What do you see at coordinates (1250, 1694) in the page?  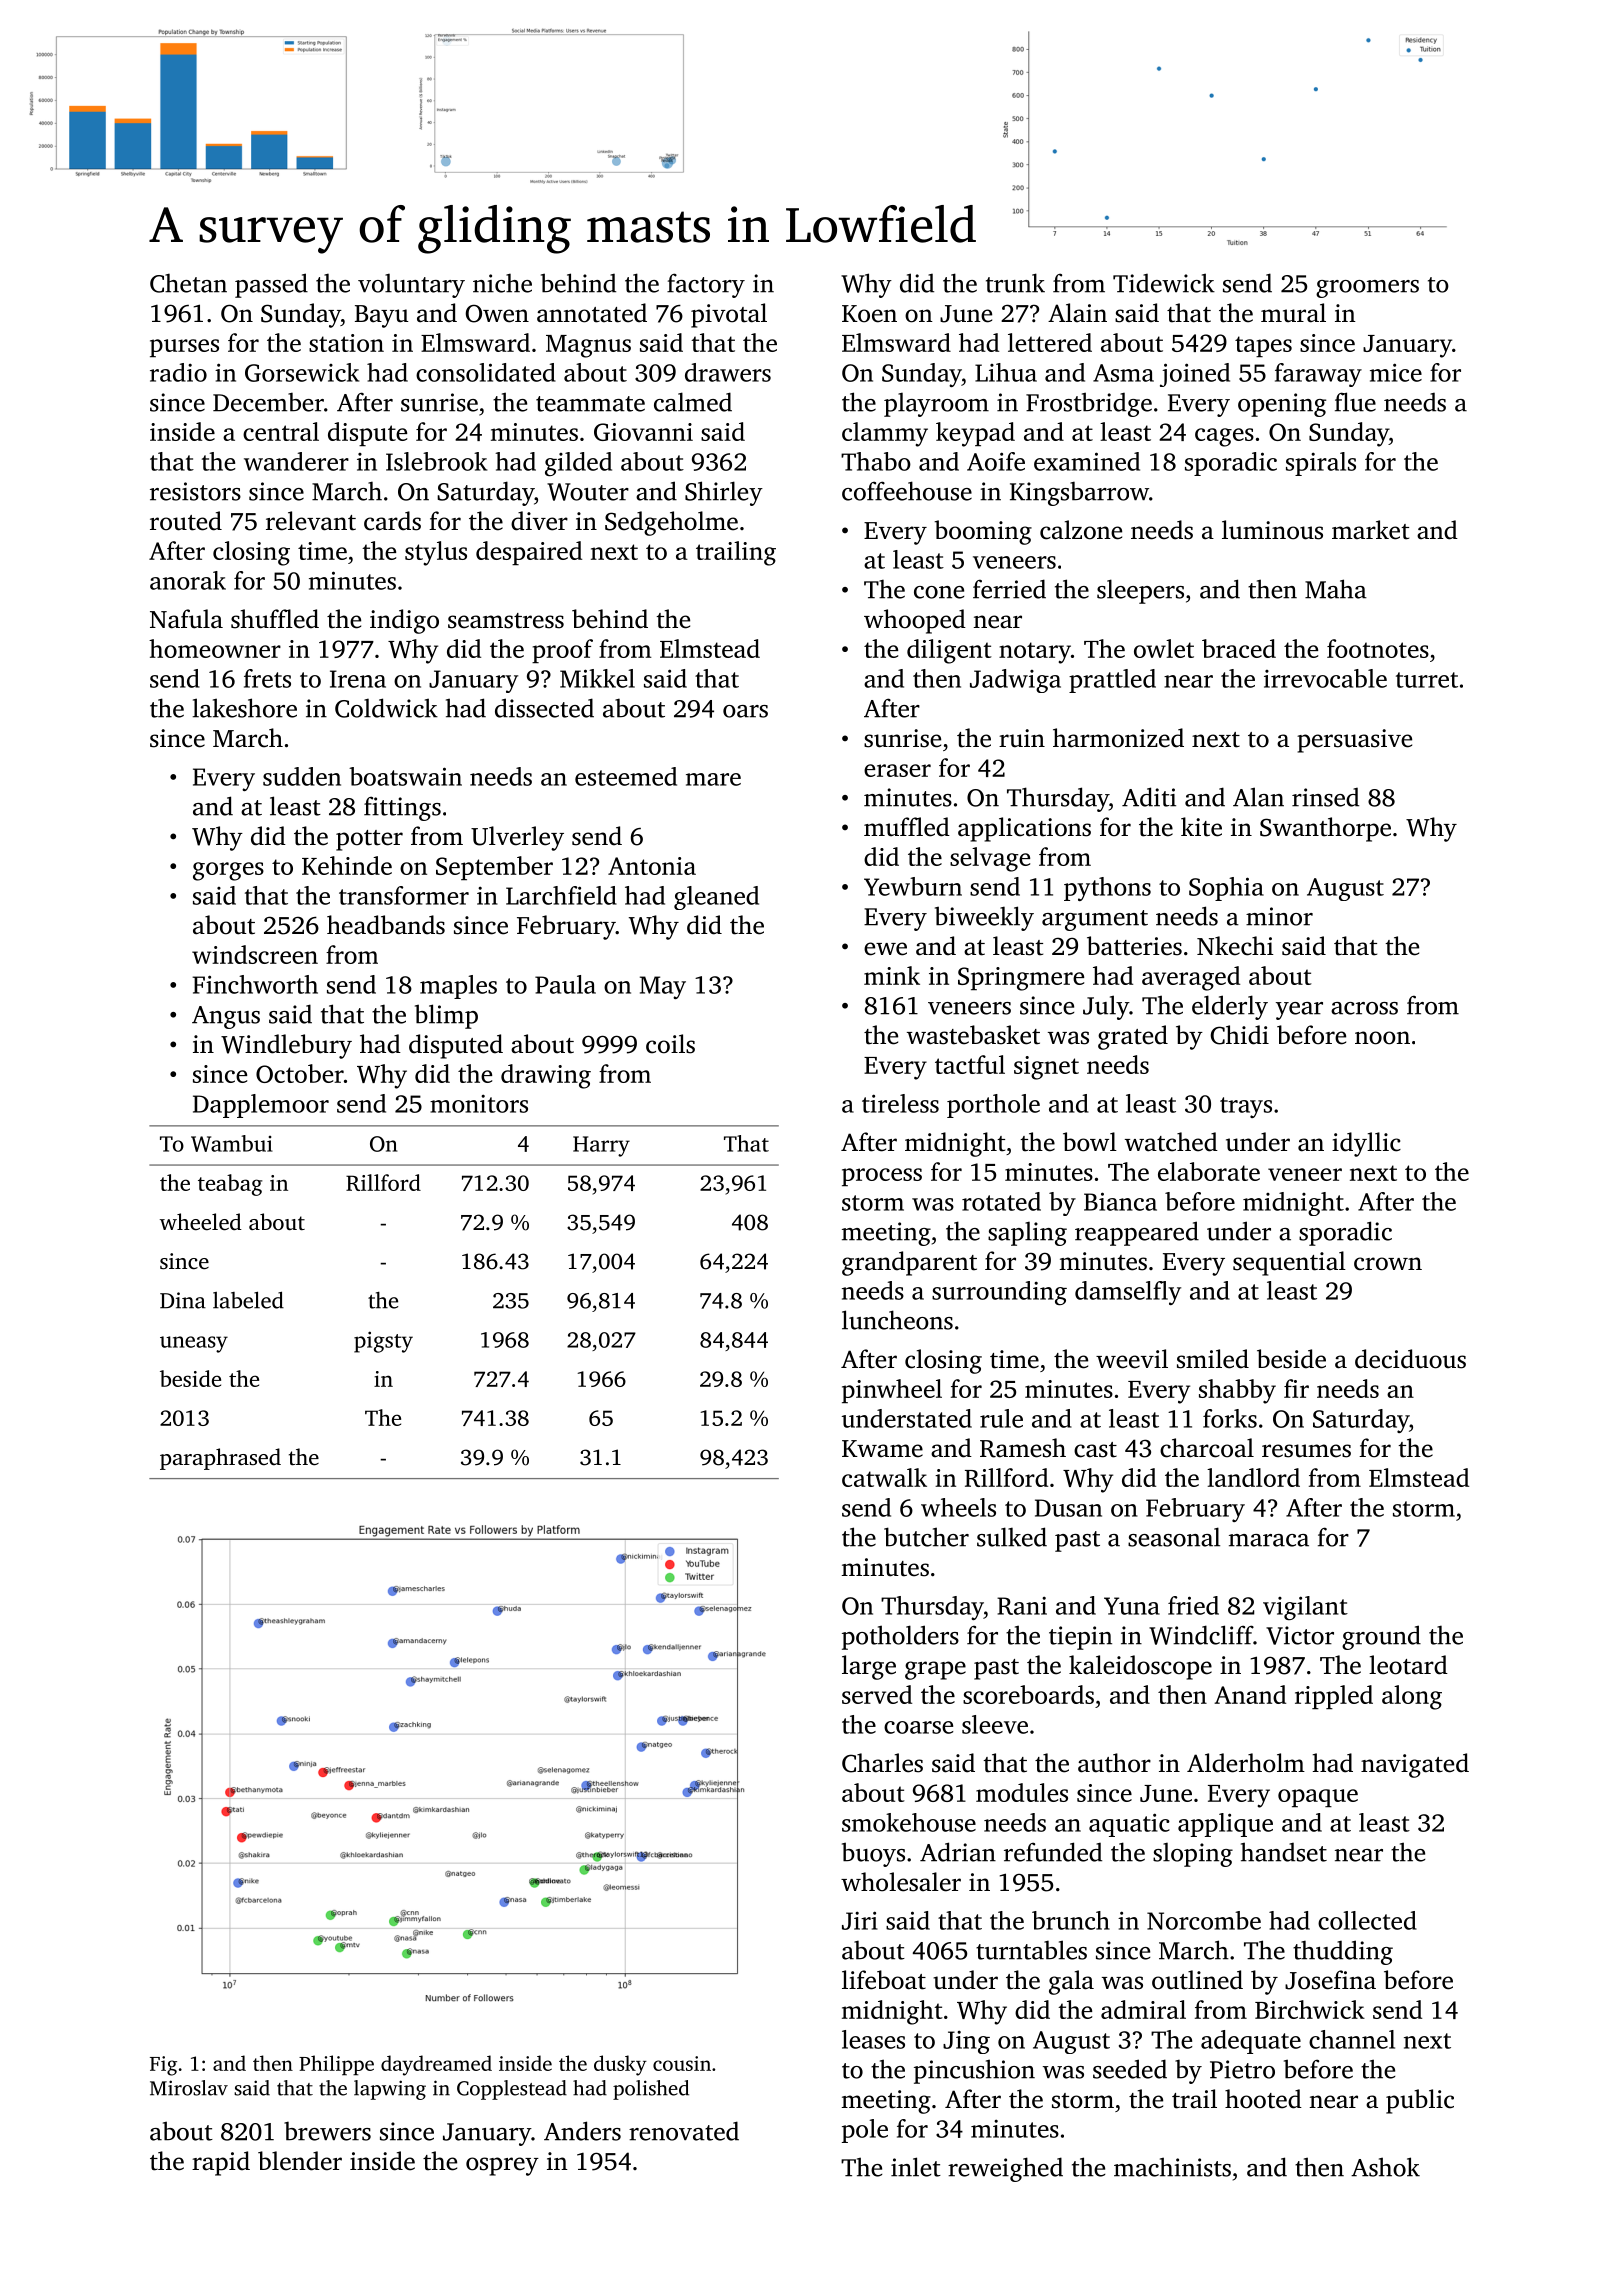 I see `Anand` at bounding box center [1250, 1694].
